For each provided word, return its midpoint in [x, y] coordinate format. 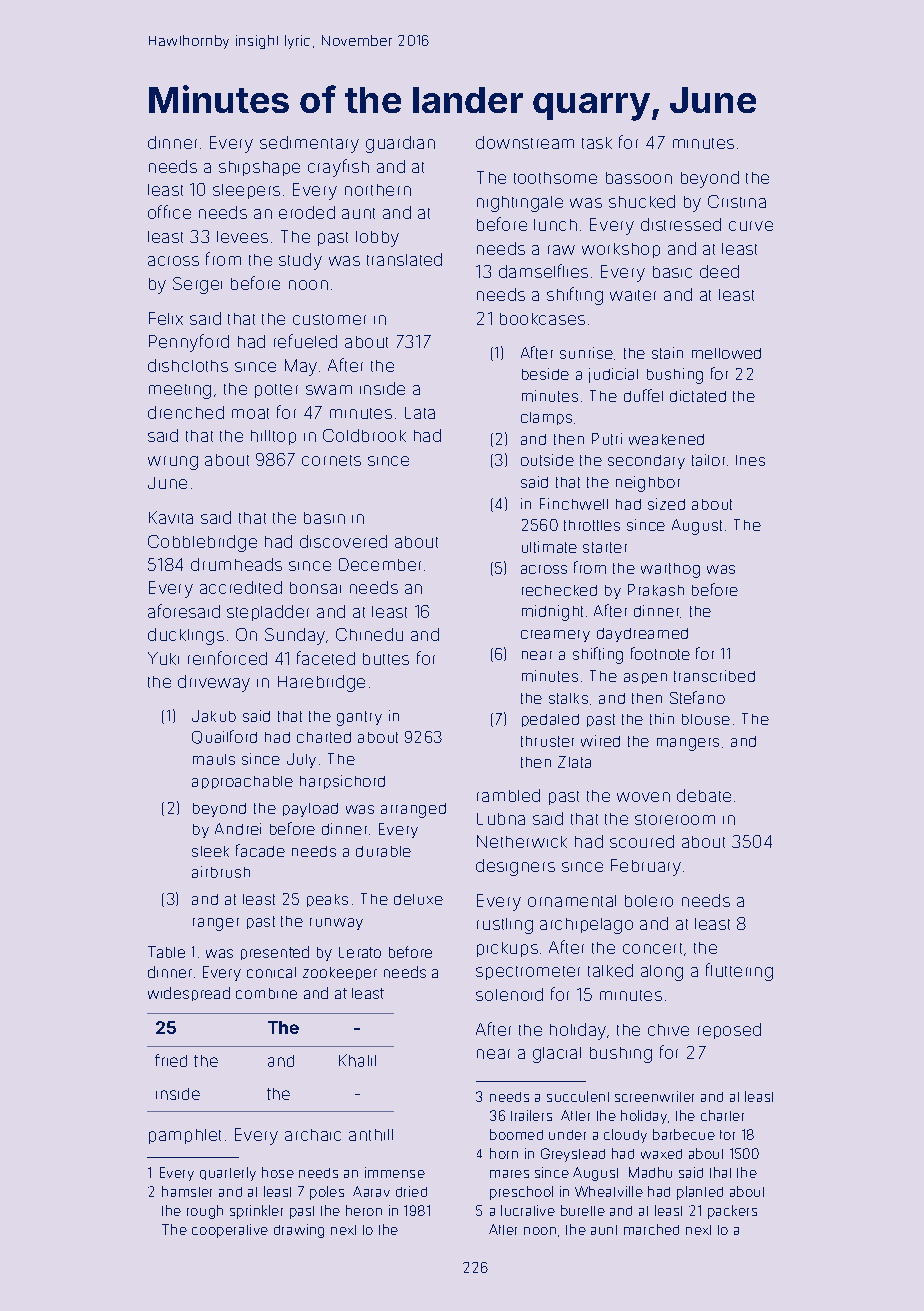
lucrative [528, 1210]
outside [547, 460]
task [597, 143]
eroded [307, 212]
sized [666, 504]
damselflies [543, 271]
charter [722, 1115]
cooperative [230, 1231]
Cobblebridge [202, 543]
